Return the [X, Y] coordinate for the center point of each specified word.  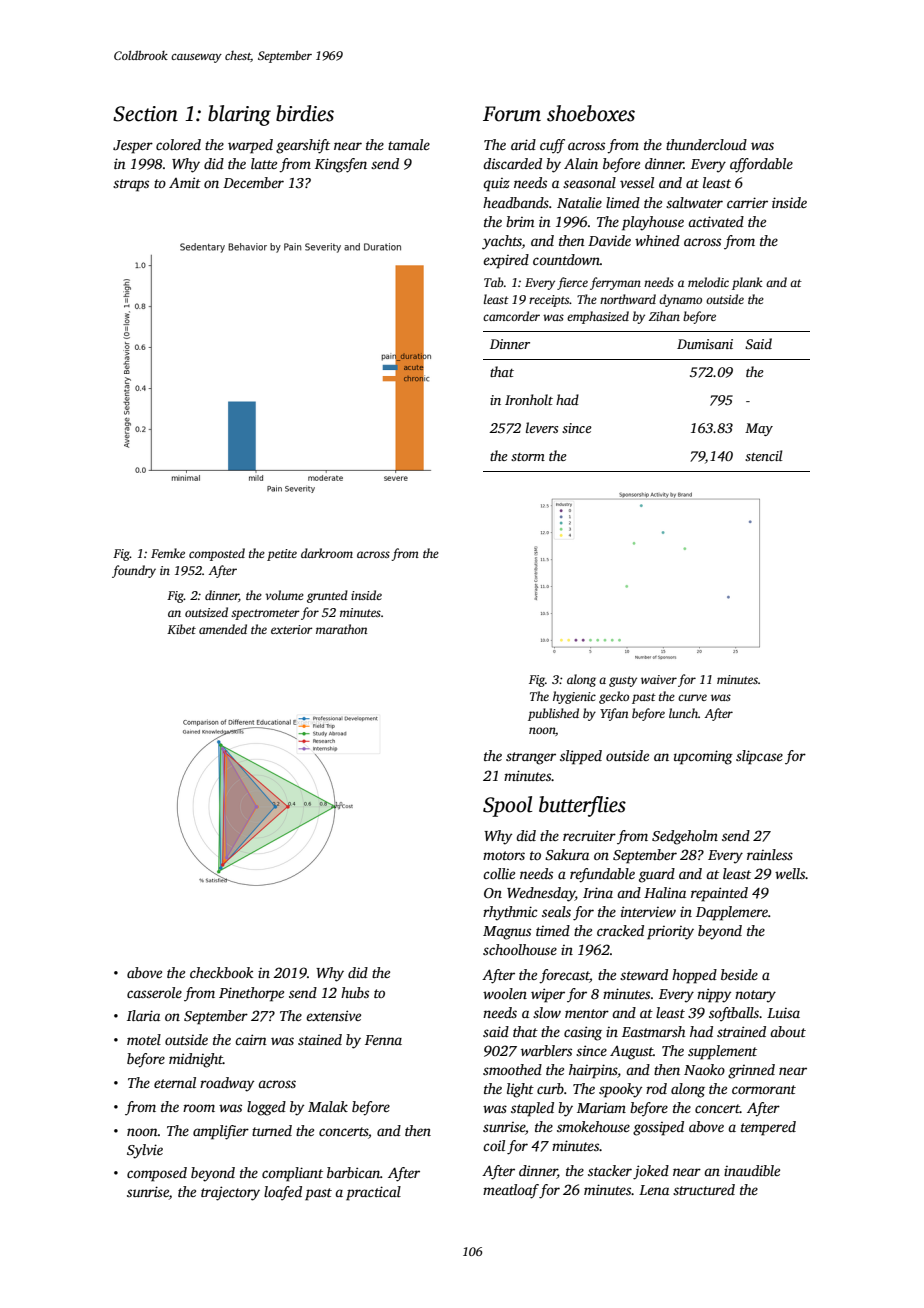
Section [145, 114]
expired [506, 261]
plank [747, 283]
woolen [505, 993]
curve [692, 697]
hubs [355, 992]
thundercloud [706, 144]
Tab [494, 282]
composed [157, 1174]
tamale [409, 144]
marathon [341, 629]
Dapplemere [732, 913]
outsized [206, 612]
